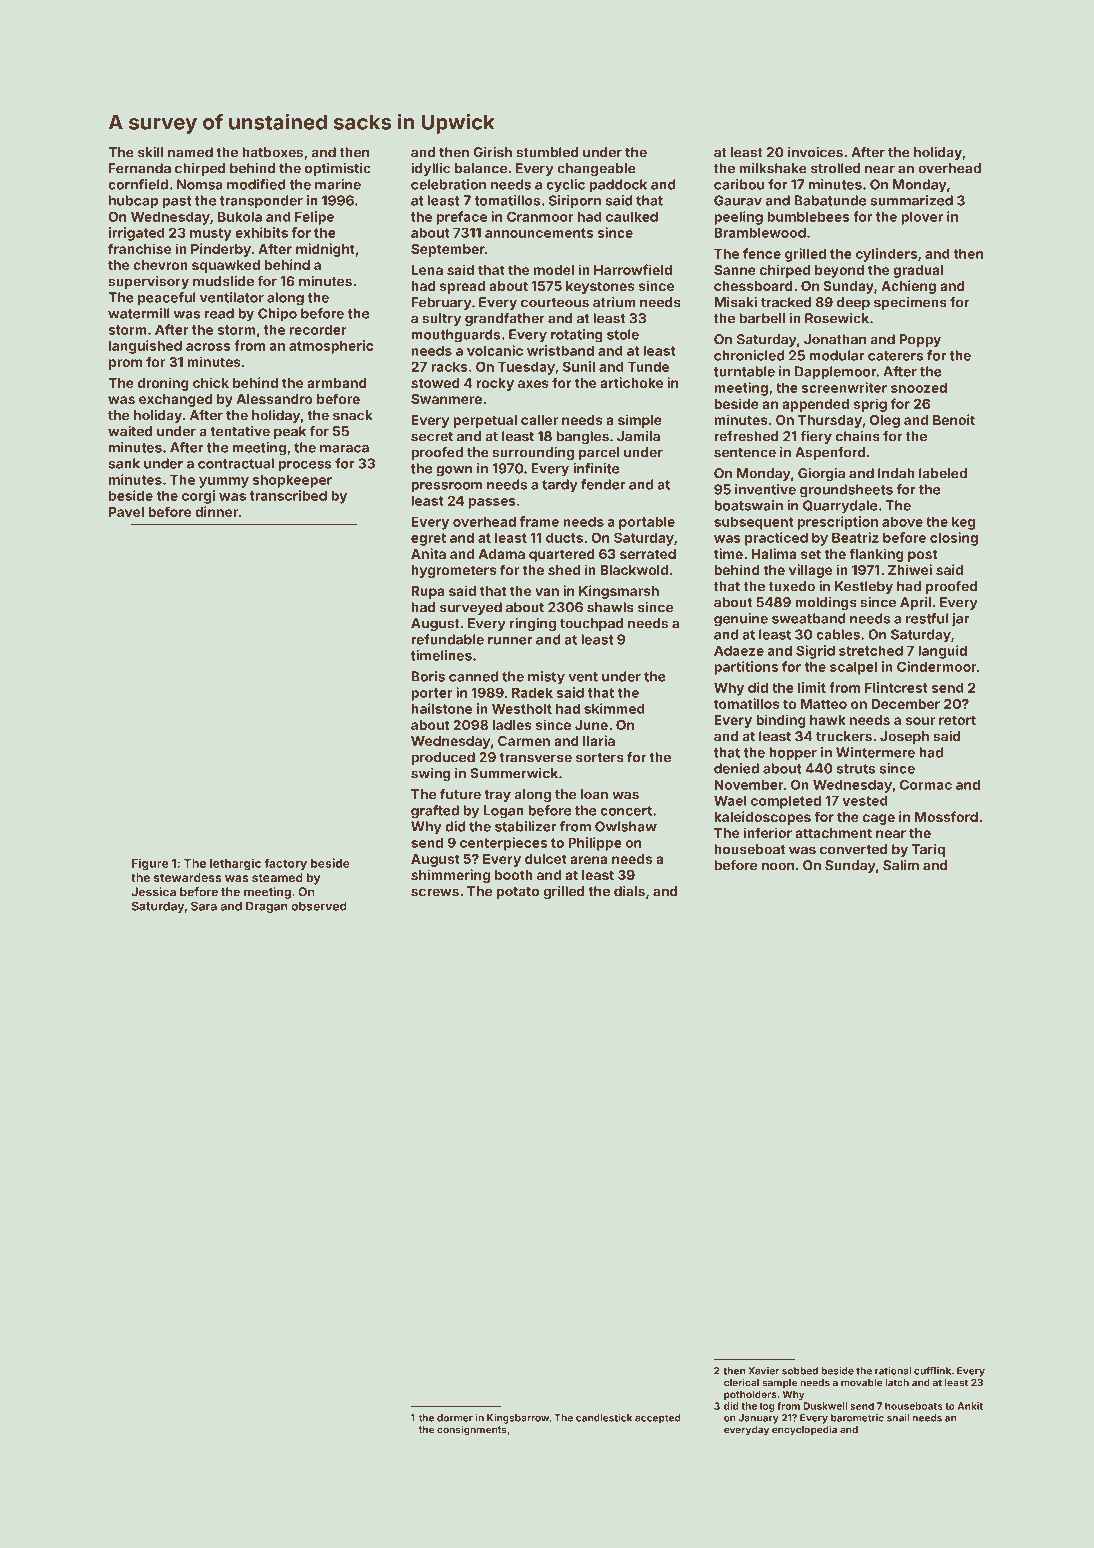 This document has height=1548, width=1094. What do you see at coordinates (455, 1418) in the document?
I see `dormer` at bounding box center [455, 1418].
